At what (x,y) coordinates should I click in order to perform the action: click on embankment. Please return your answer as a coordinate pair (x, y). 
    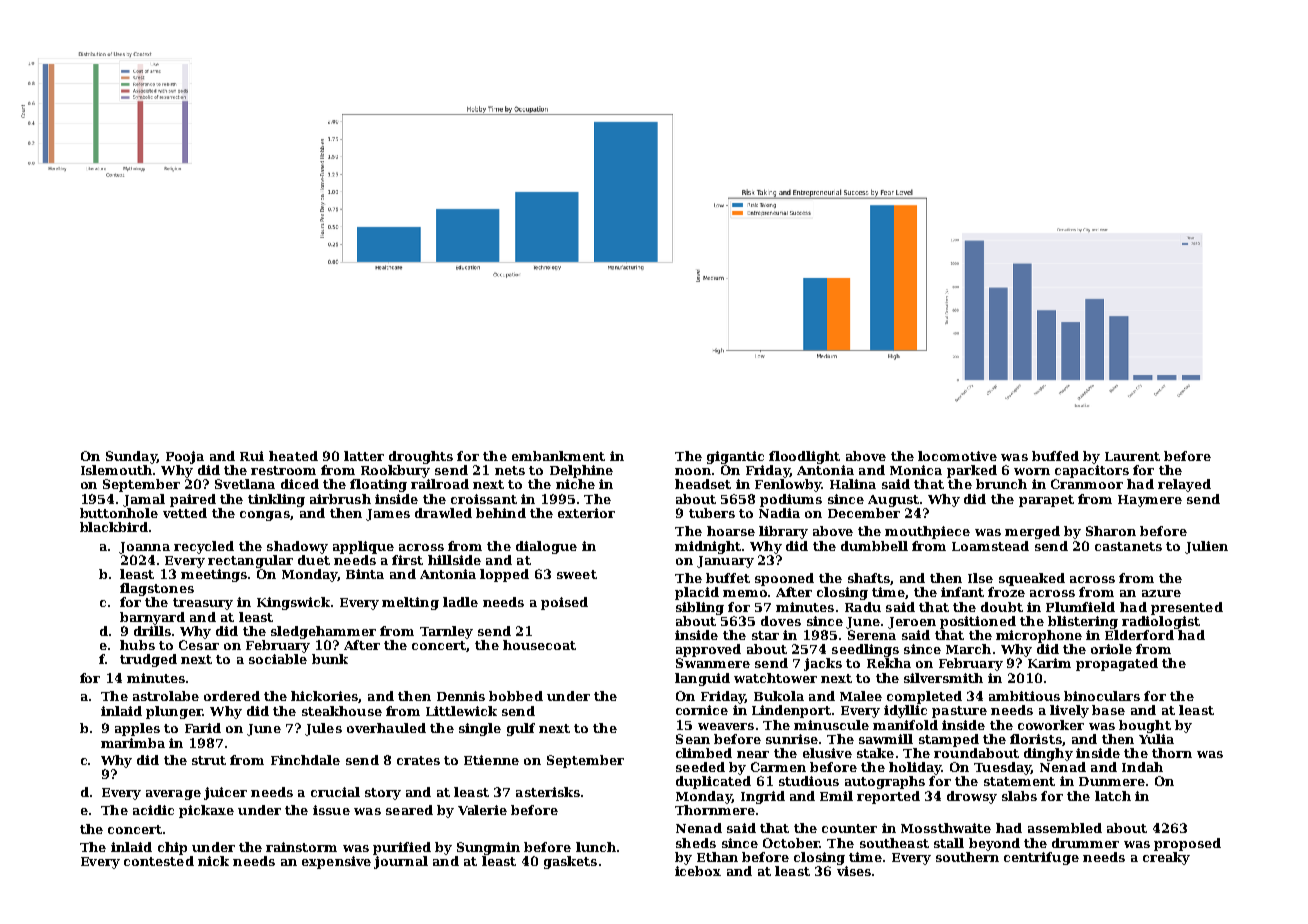
    Looking at the image, I should click on (558, 456).
